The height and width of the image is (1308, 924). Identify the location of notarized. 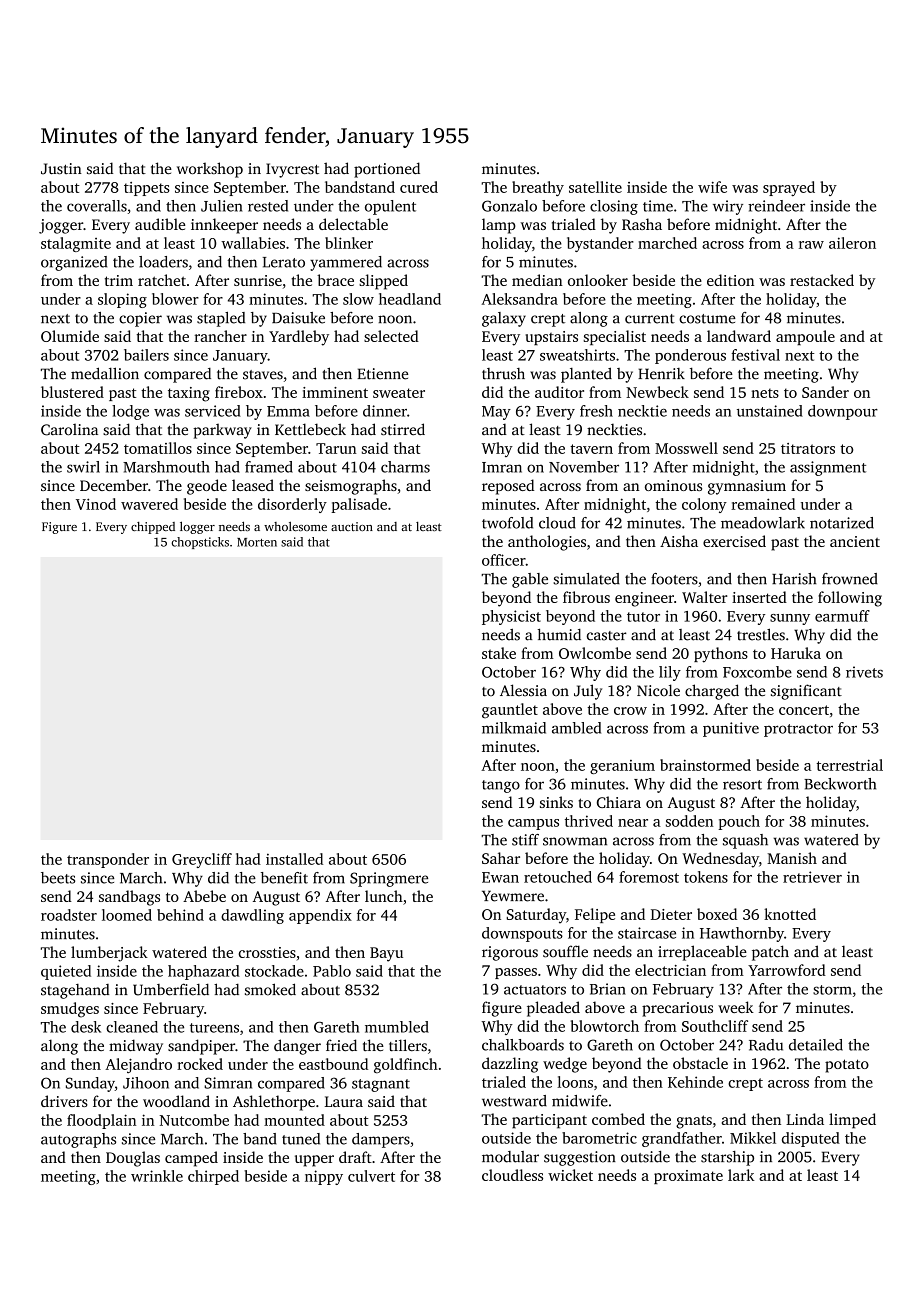
(842, 523).
